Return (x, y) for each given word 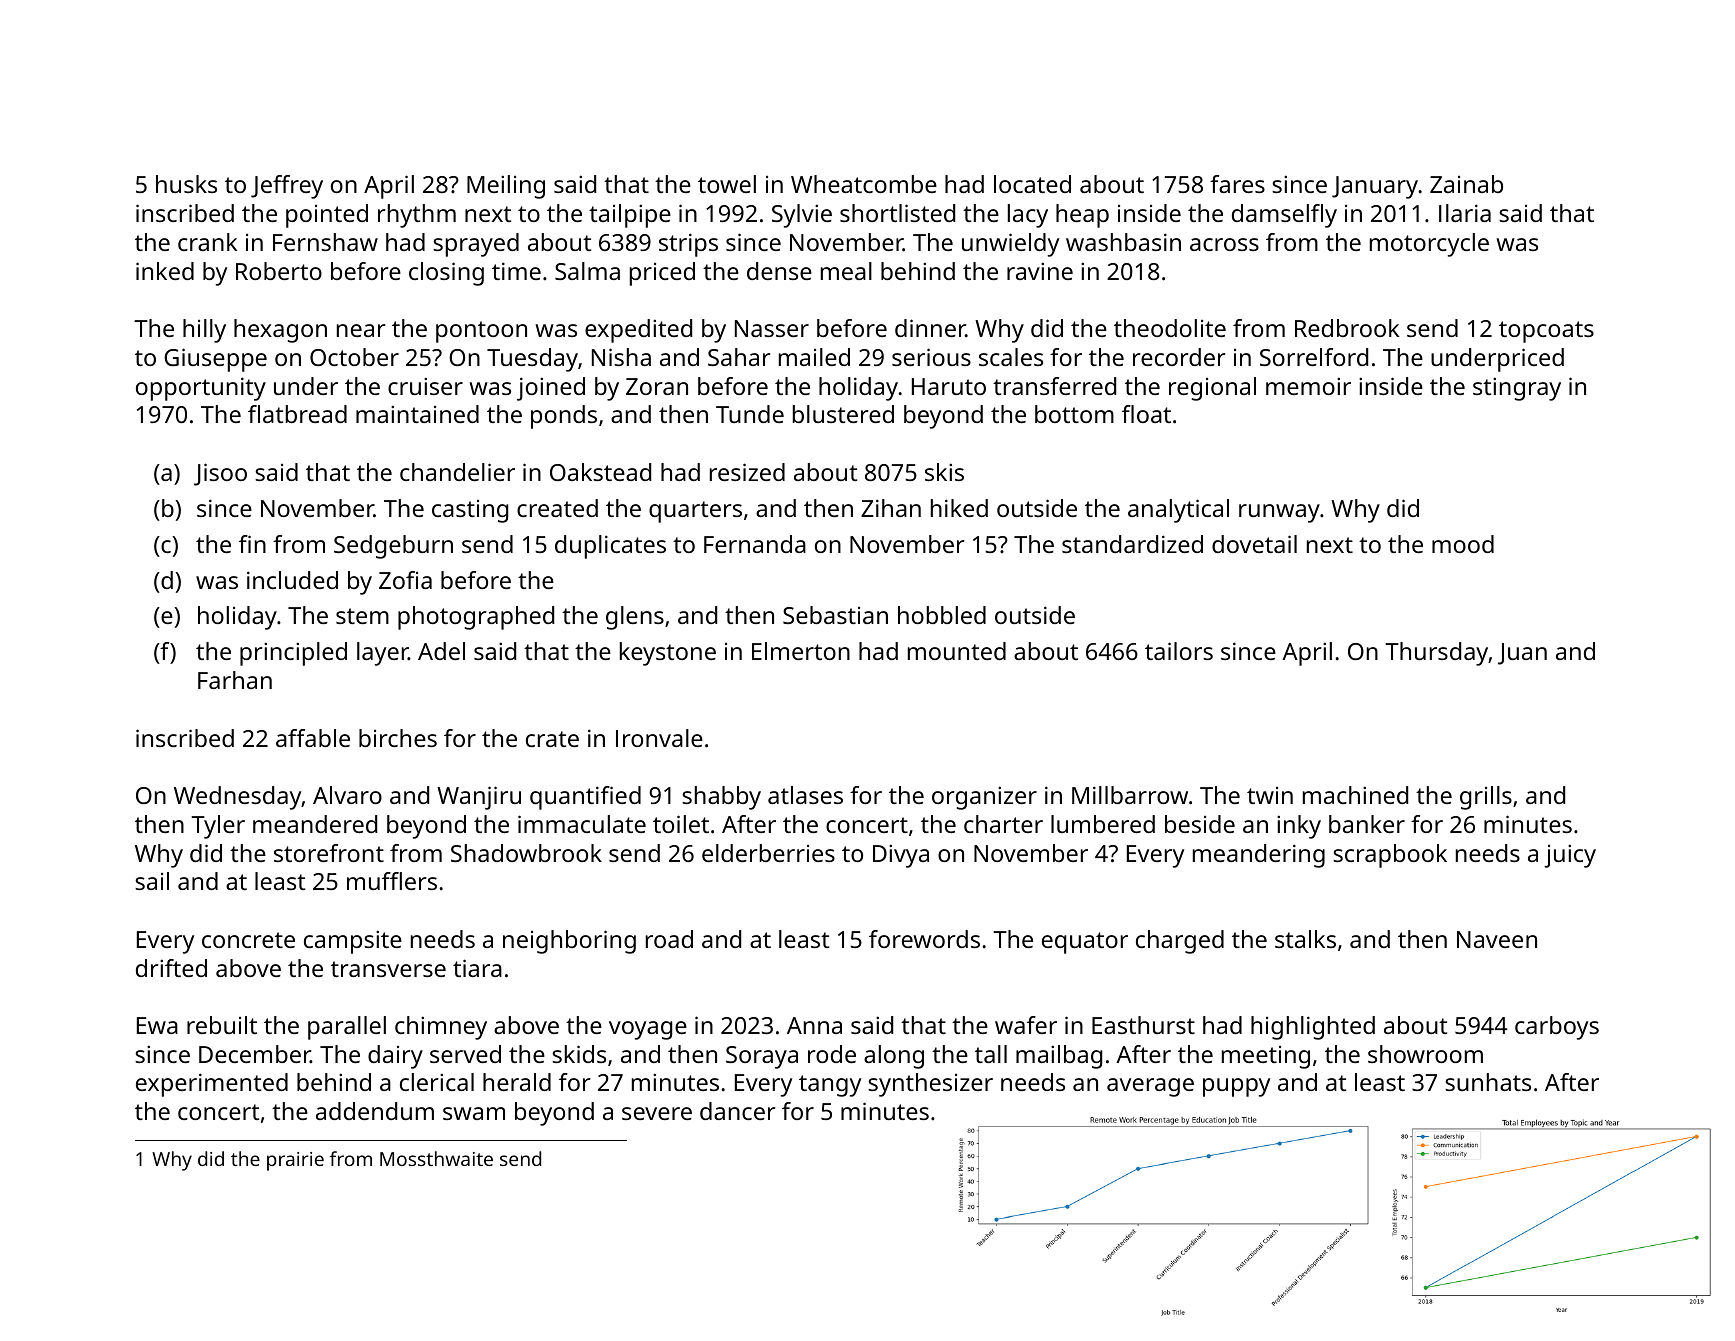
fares (1237, 184)
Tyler (218, 827)
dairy (395, 1057)
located (1032, 184)
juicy (1570, 856)
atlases (805, 795)
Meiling (506, 187)
